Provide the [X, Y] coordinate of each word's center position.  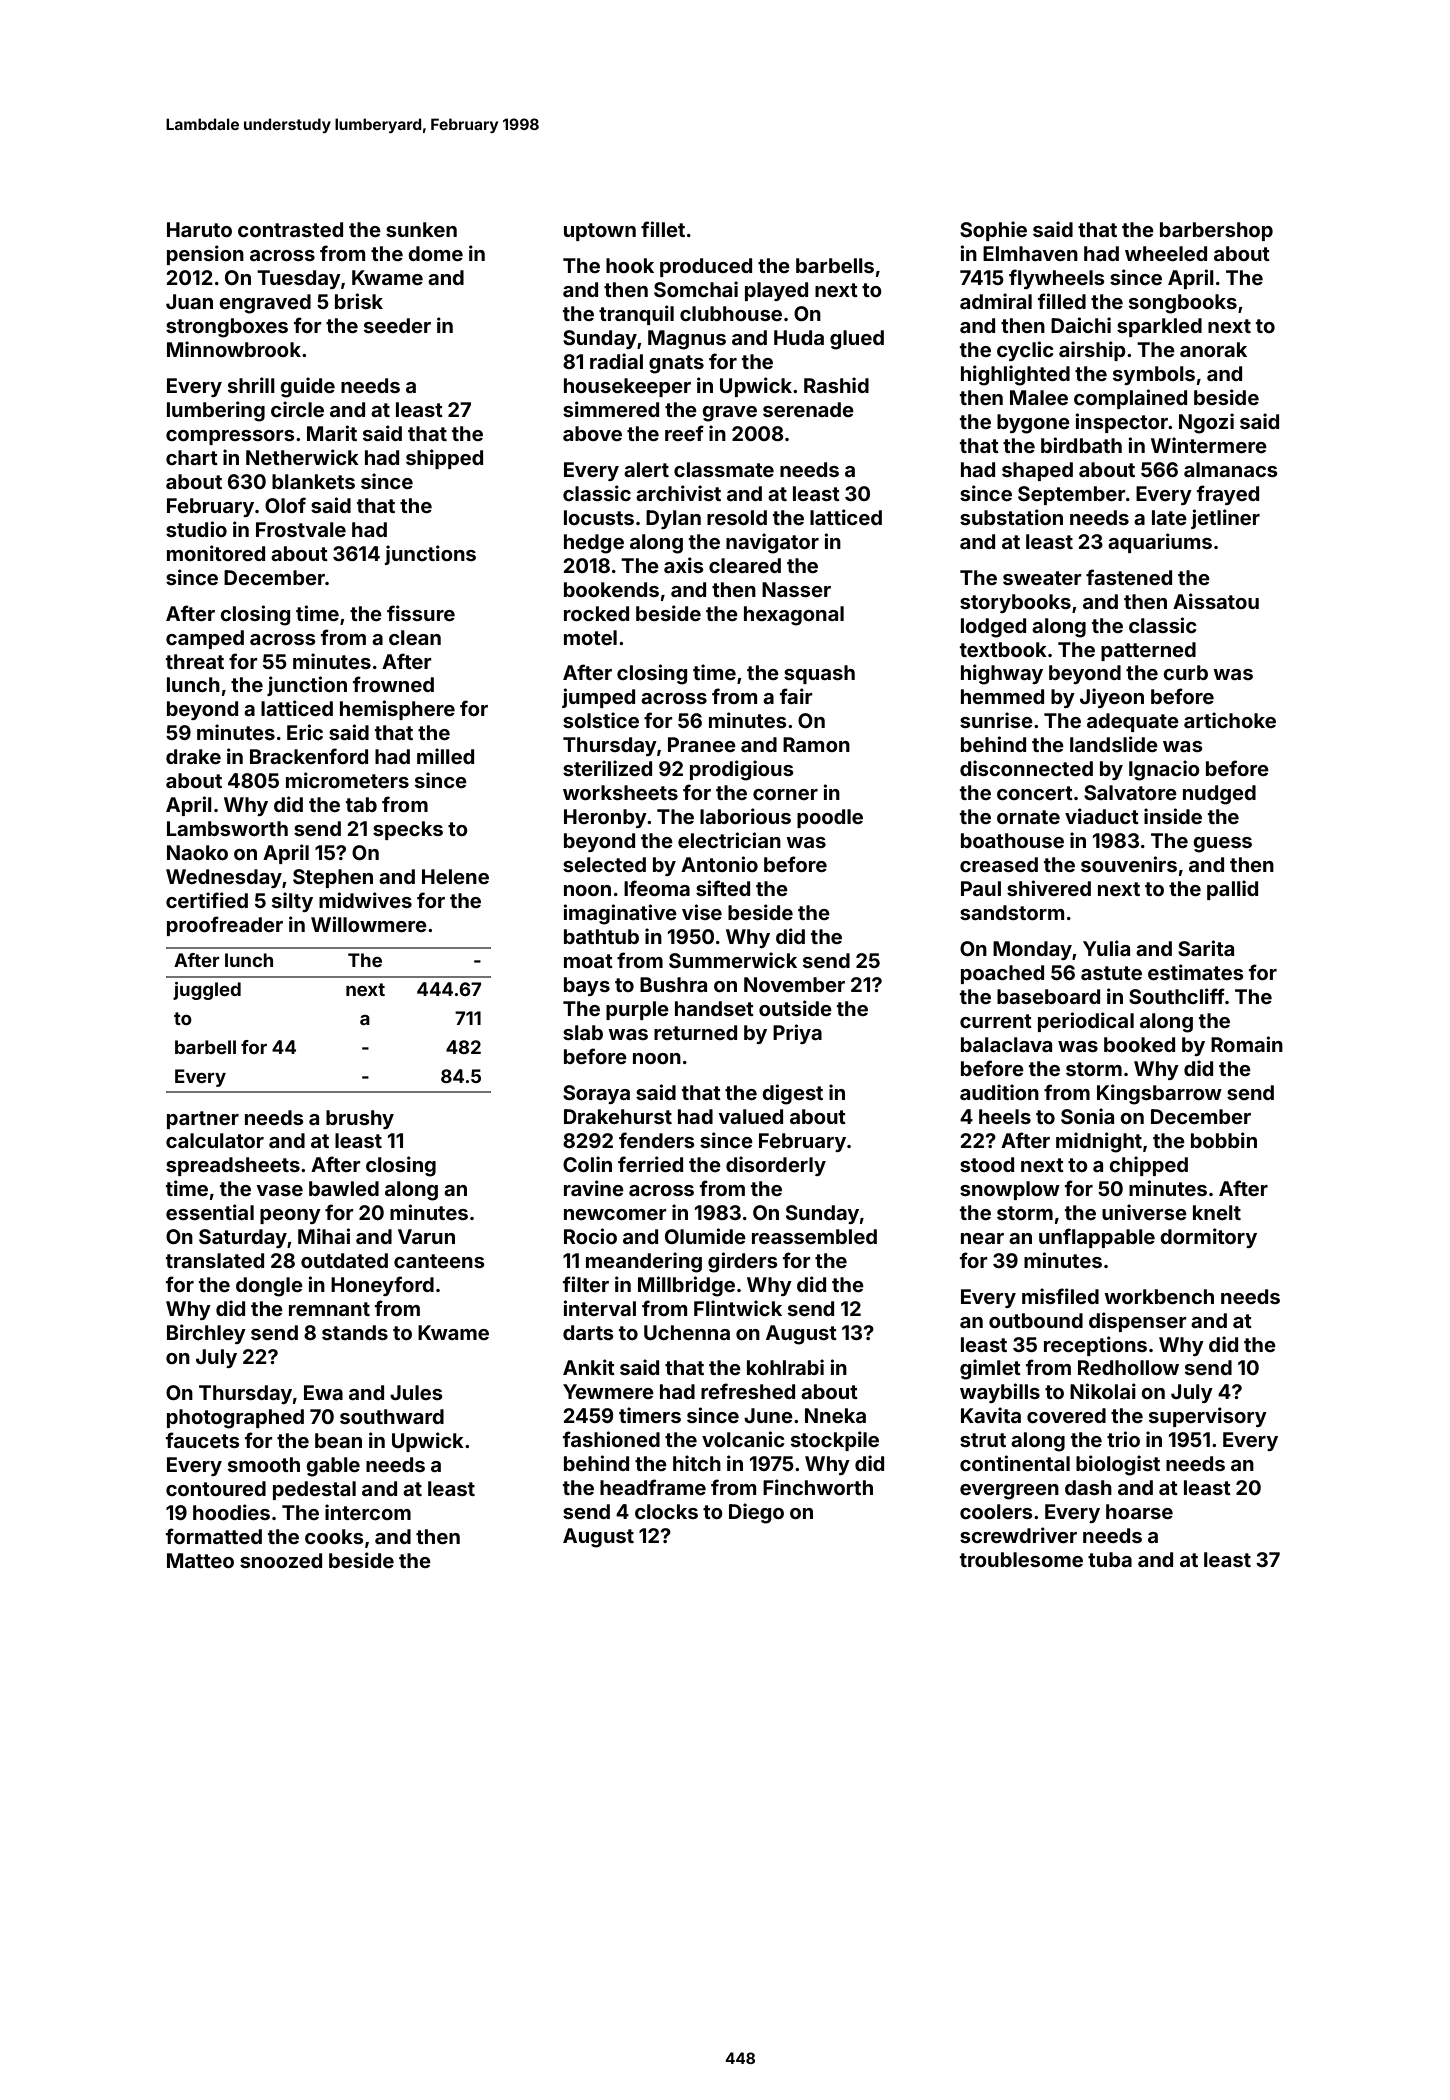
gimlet [990, 1369]
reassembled [814, 1236]
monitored [216, 553]
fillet [663, 229]
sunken [421, 229]
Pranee [702, 744]
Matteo [200, 1560]
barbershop [1216, 231]
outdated [344, 1260]
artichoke [1230, 720]
